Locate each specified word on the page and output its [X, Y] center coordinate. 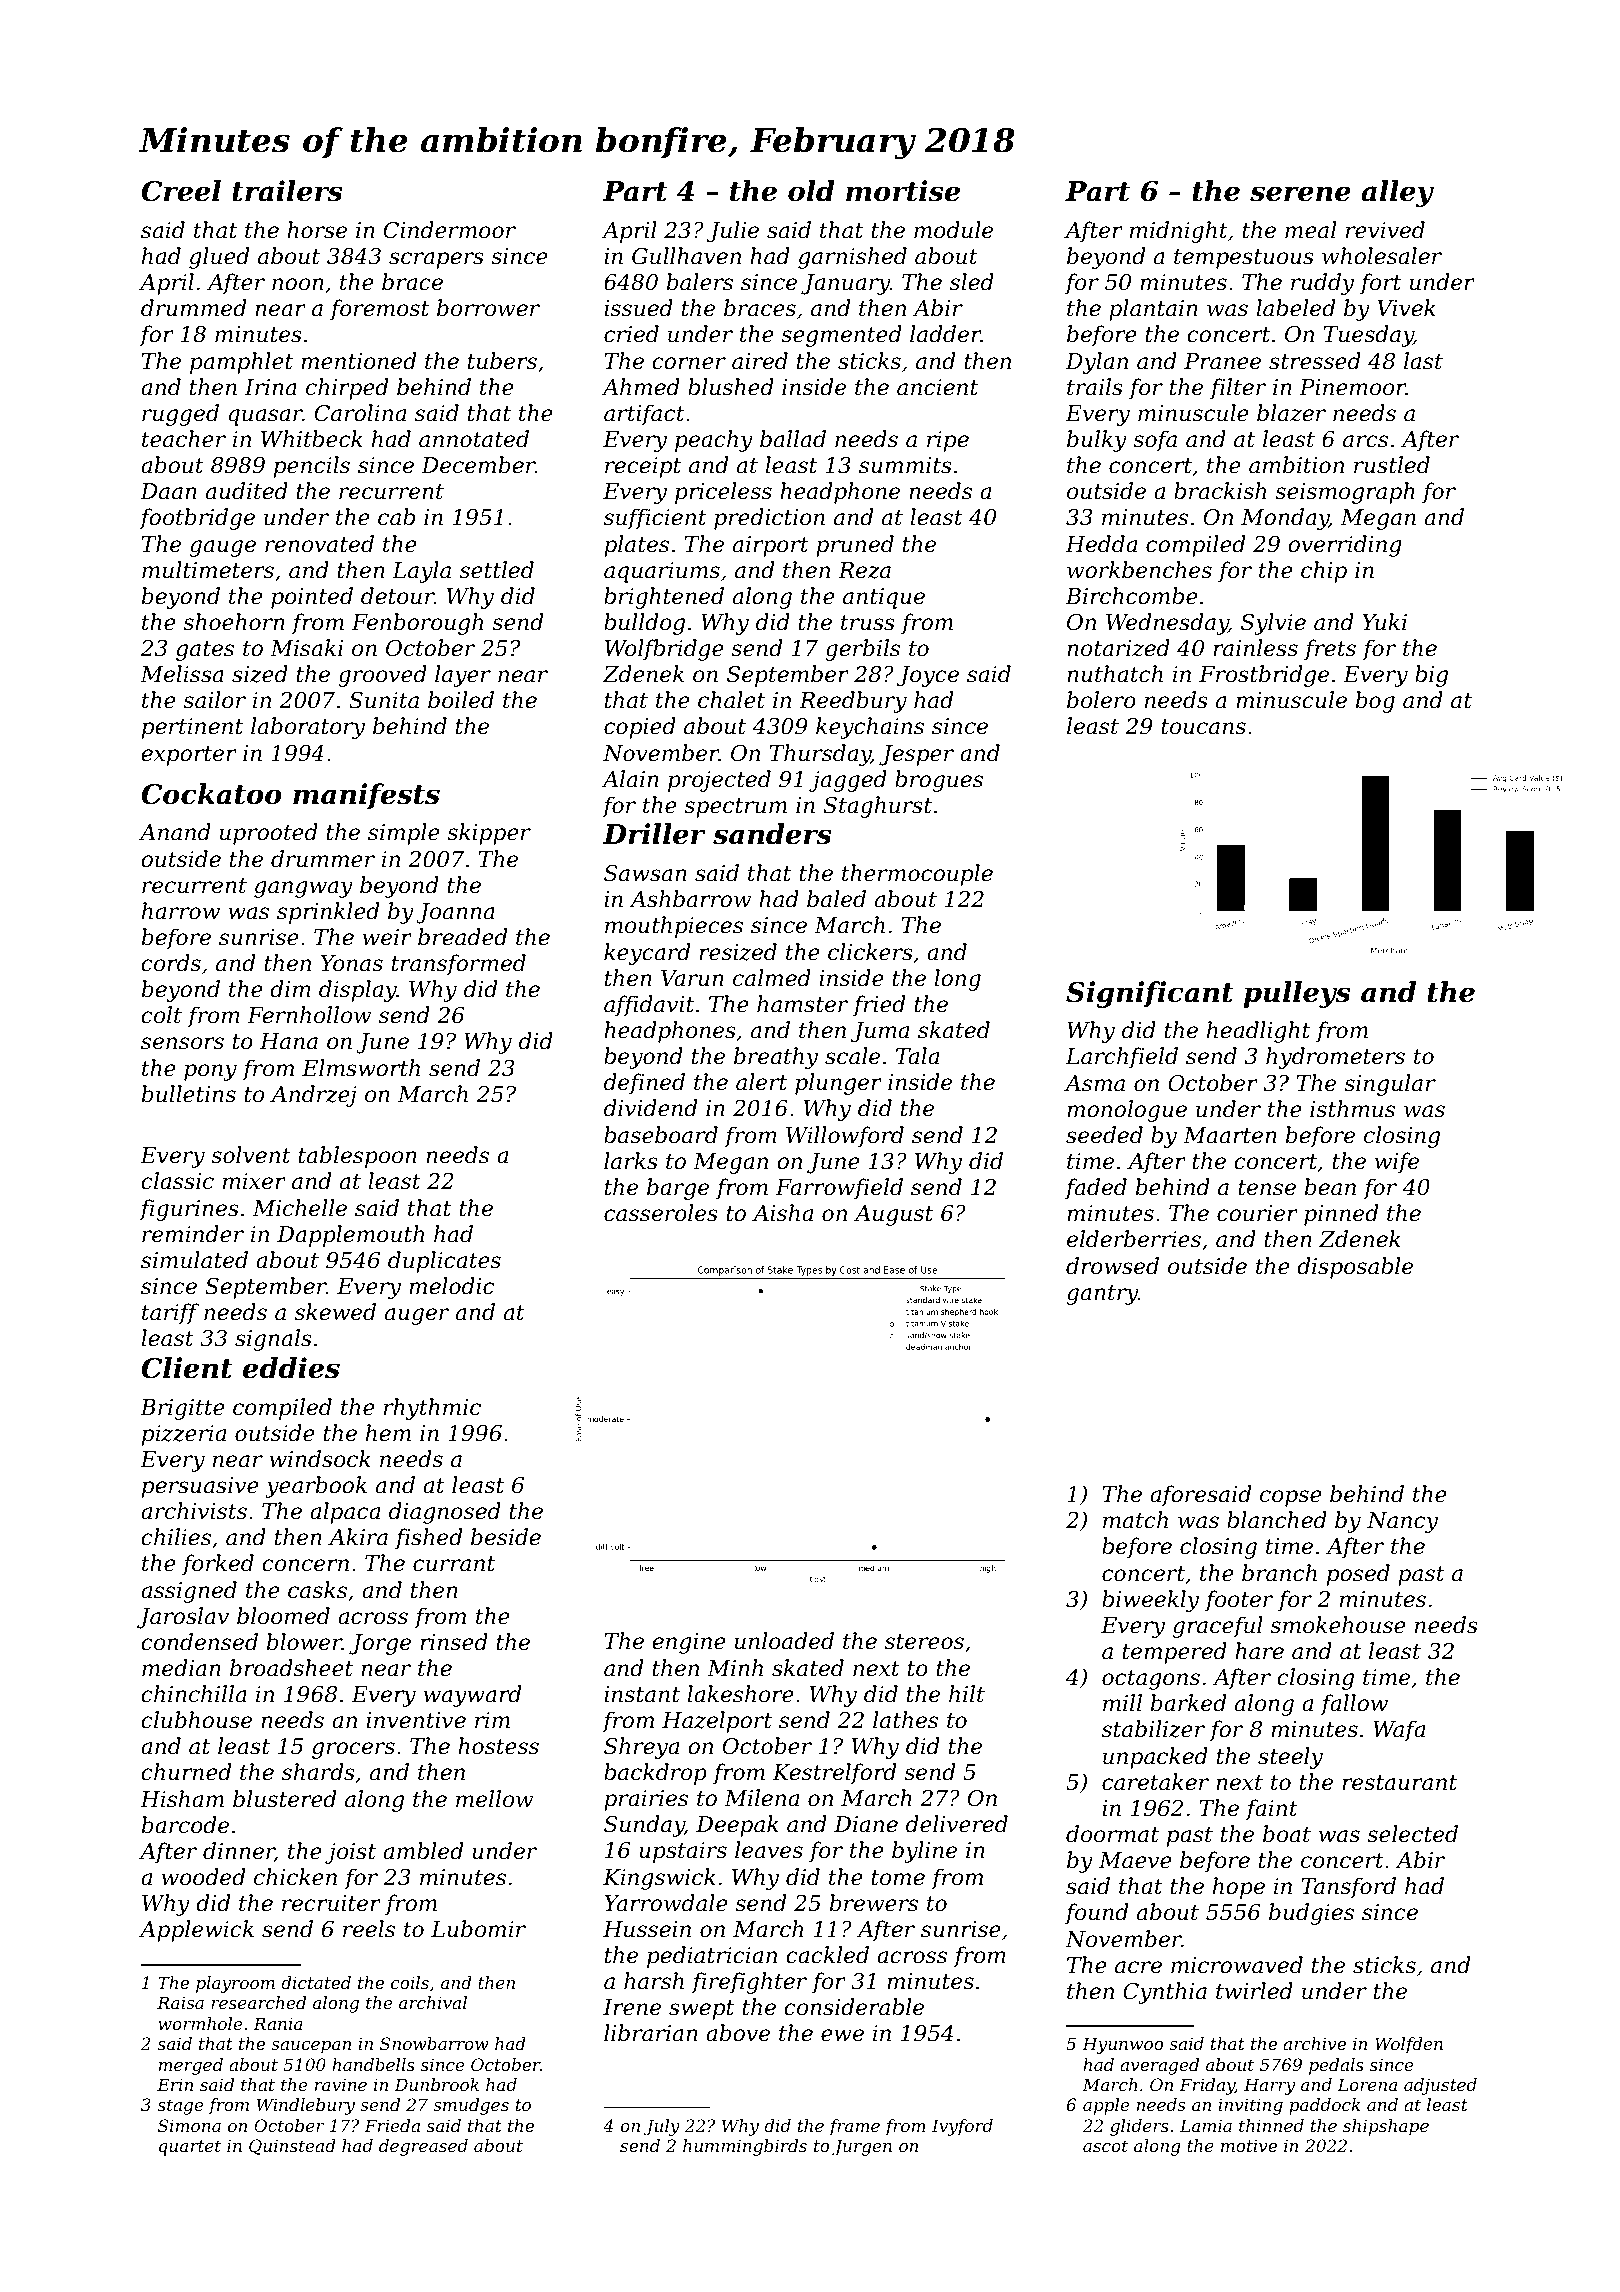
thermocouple [917, 875]
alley [1398, 193]
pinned [1341, 1215]
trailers [287, 191]
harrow [181, 911]
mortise [903, 191]
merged [191, 2066]
